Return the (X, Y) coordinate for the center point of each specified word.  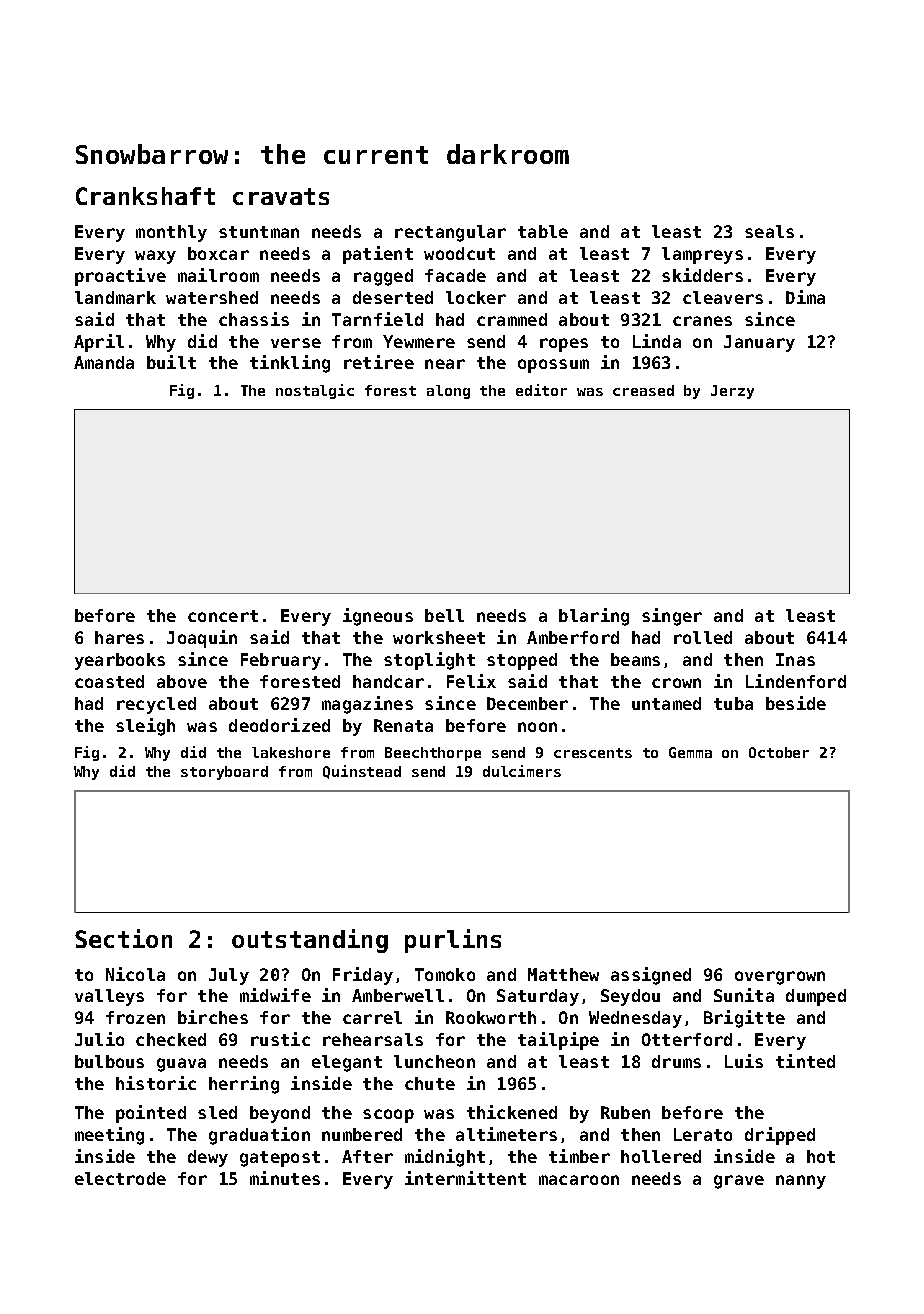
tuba (733, 703)
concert (223, 616)
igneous (378, 617)
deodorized (279, 725)
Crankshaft (145, 196)
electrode (120, 1178)
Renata (403, 725)
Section (123, 938)
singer (672, 617)
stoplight (429, 661)
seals (769, 231)
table (543, 231)
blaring (594, 617)
